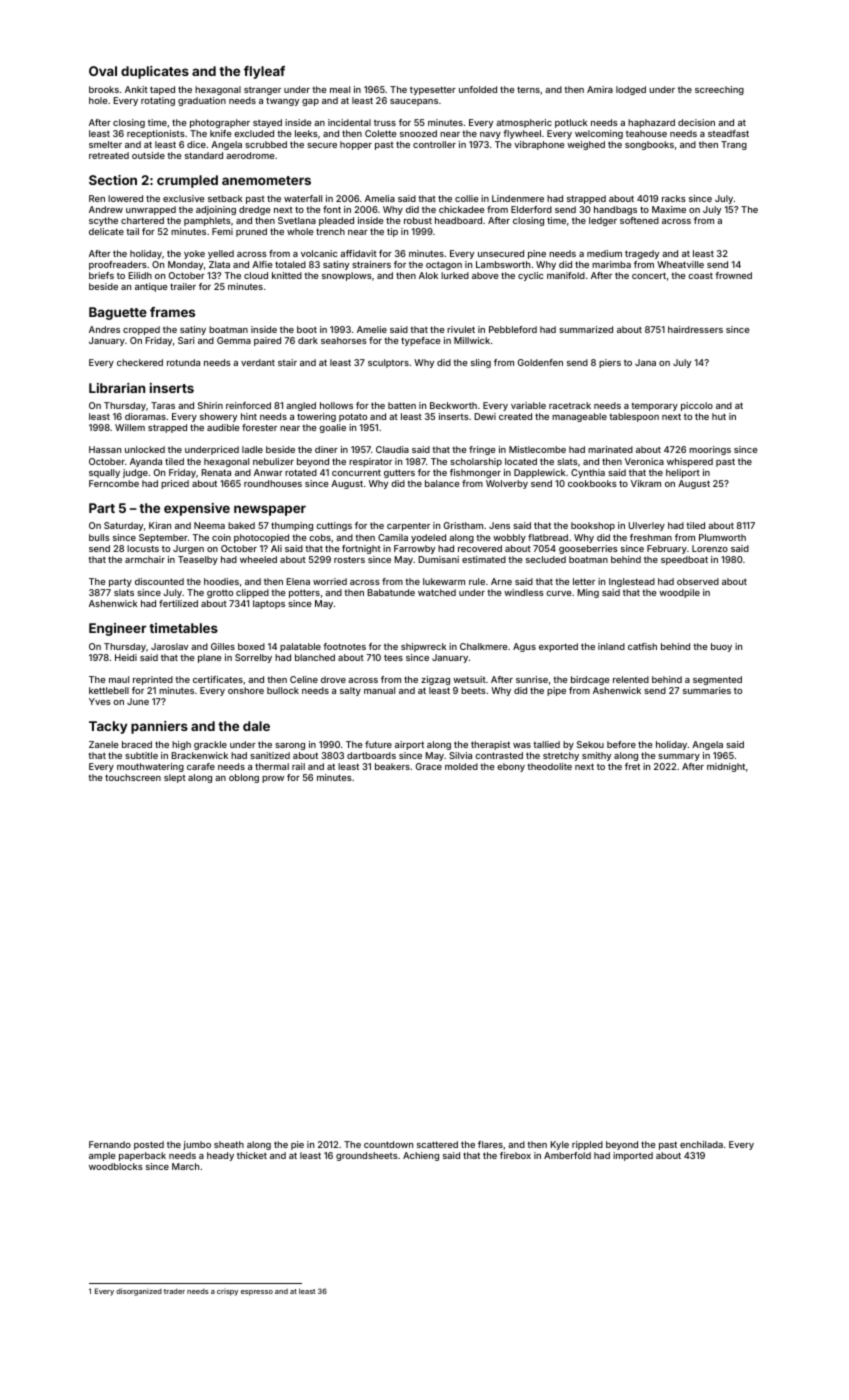  What do you see at coordinates (149, 1145) in the page?
I see `posted` at bounding box center [149, 1145].
